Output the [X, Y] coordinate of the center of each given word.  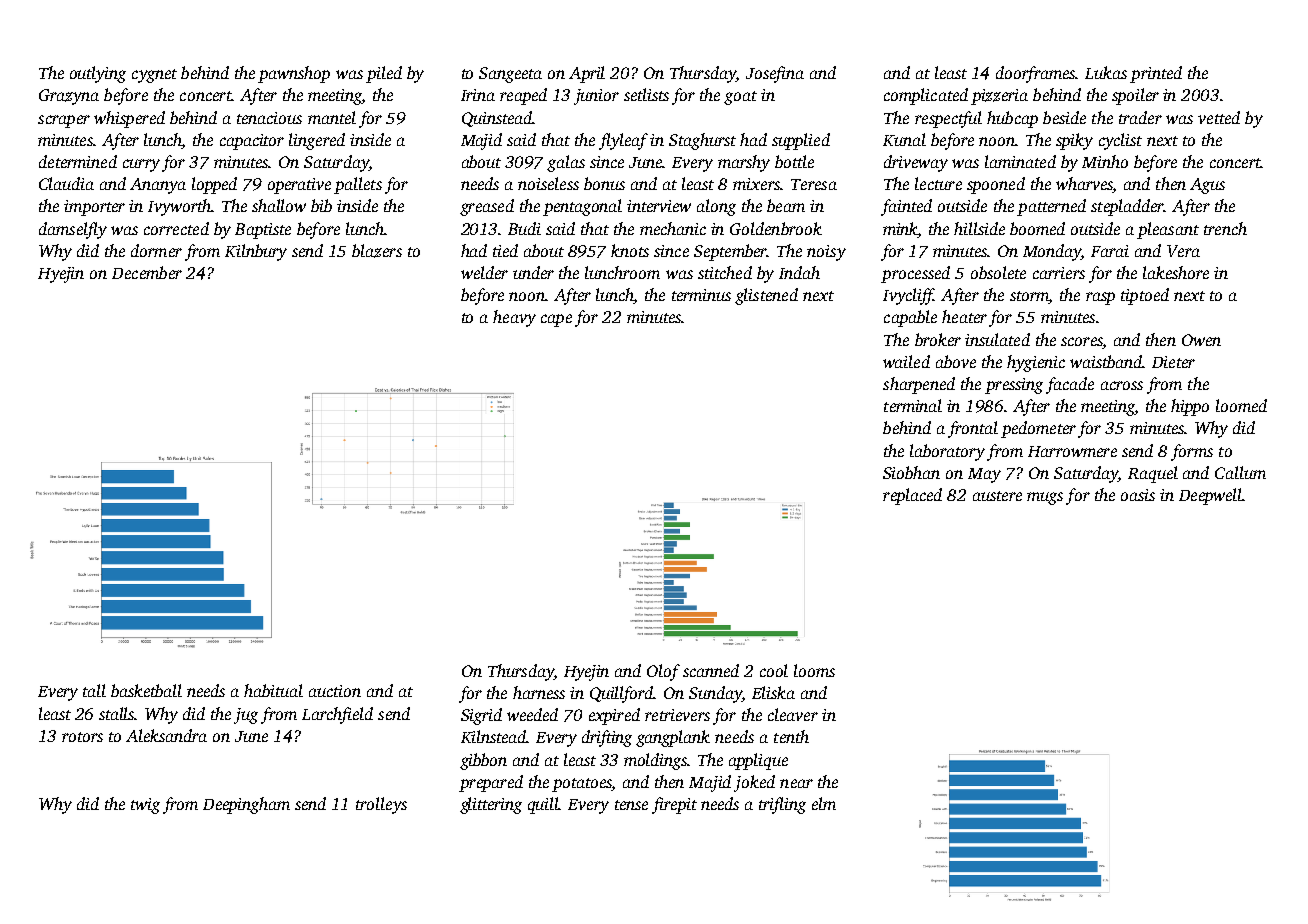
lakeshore [1176, 272]
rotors [82, 737]
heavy [514, 318]
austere [997, 496]
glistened [766, 296]
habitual [273, 690]
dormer [156, 250]
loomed [1241, 405]
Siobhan [911, 472]
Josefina [775, 74]
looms [814, 670]
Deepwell [1210, 496]
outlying [98, 74]
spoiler [1135, 96]
